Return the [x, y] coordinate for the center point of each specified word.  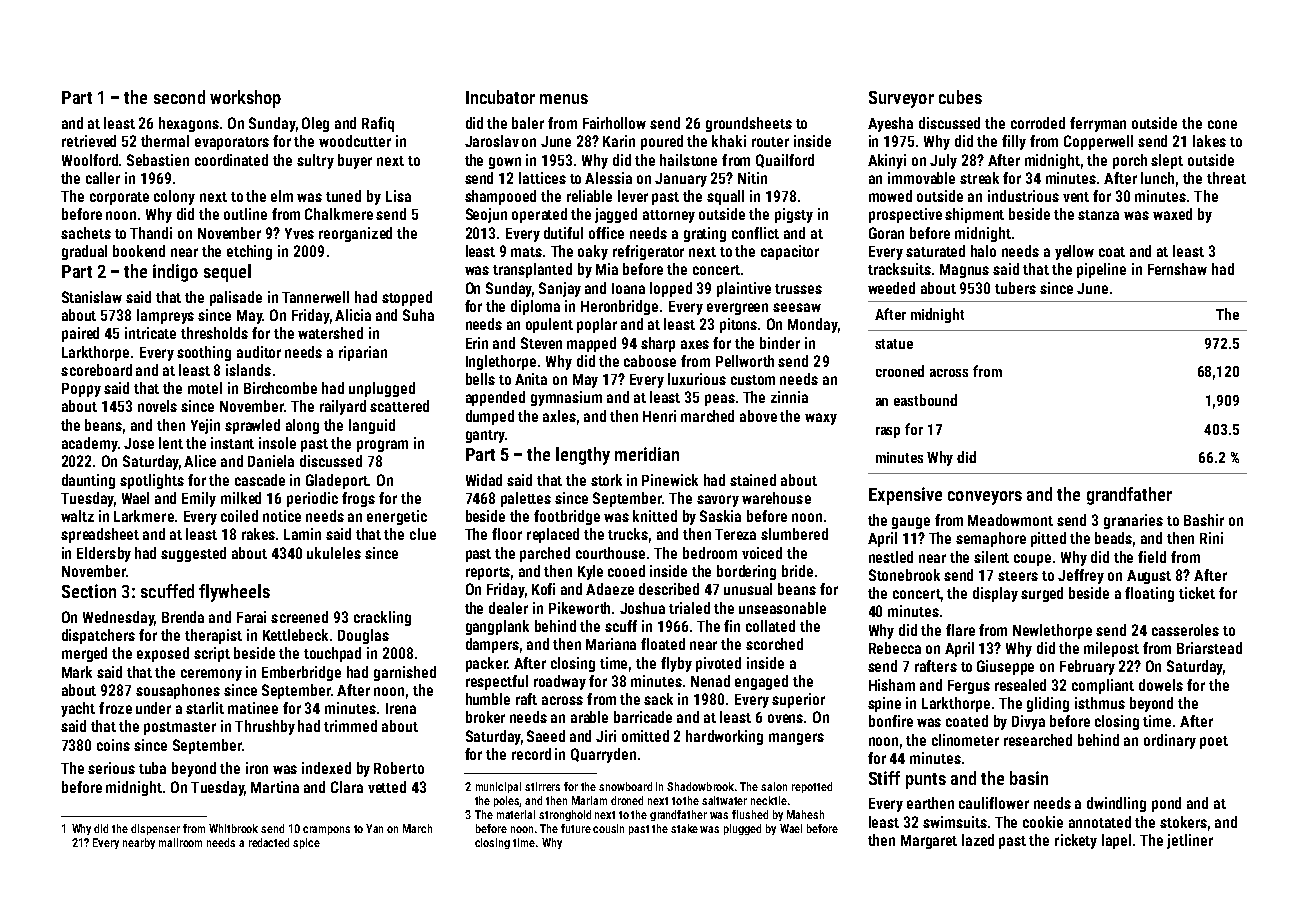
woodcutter [355, 141]
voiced [762, 553]
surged [1042, 594]
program [382, 446]
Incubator [500, 97]
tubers [1015, 288]
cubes [960, 97]
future [576, 828]
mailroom [180, 842]
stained [753, 480]
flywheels [234, 593]
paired [80, 334]
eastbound [925, 400]
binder [780, 343]
